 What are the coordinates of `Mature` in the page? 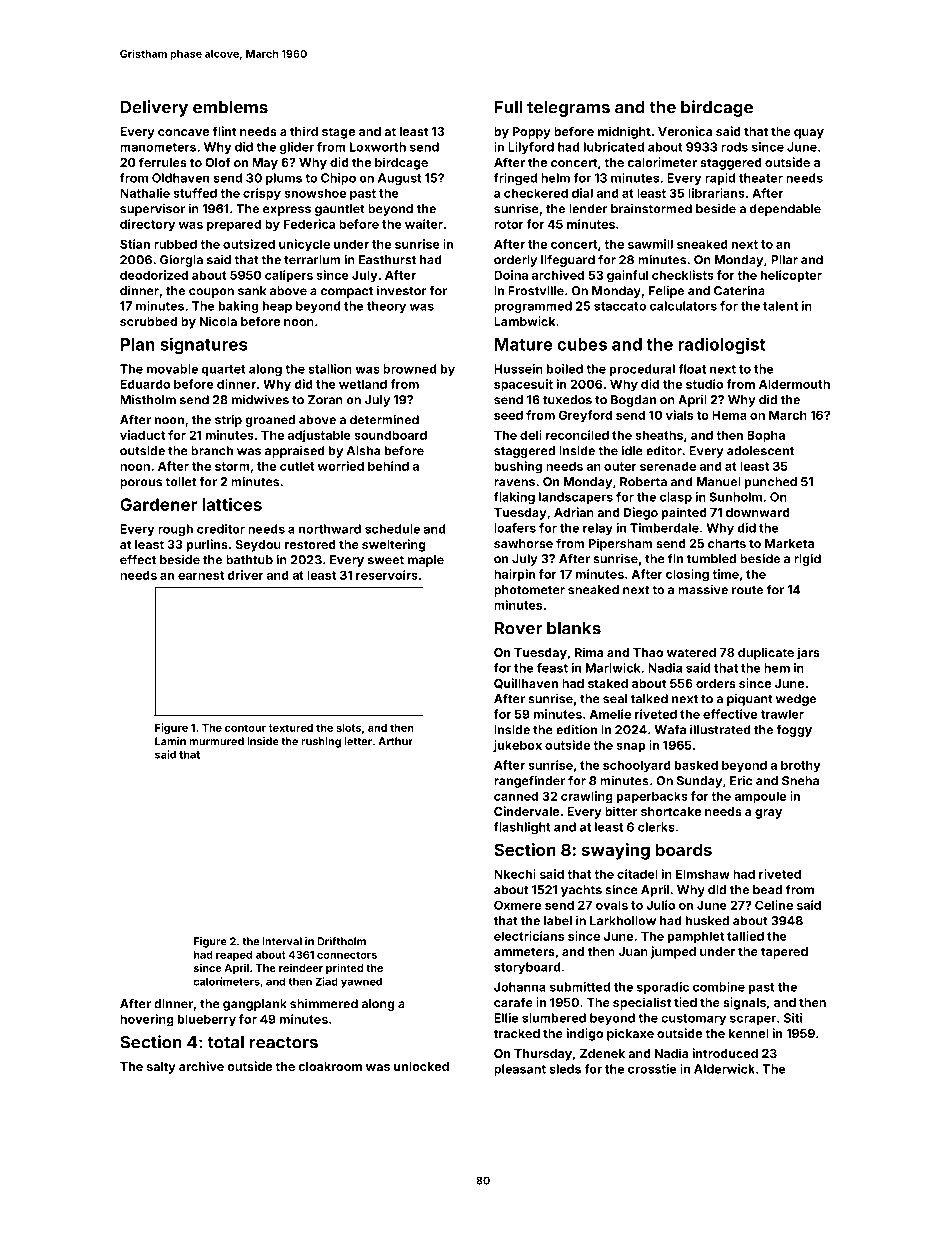 It's located at (524, 344).
